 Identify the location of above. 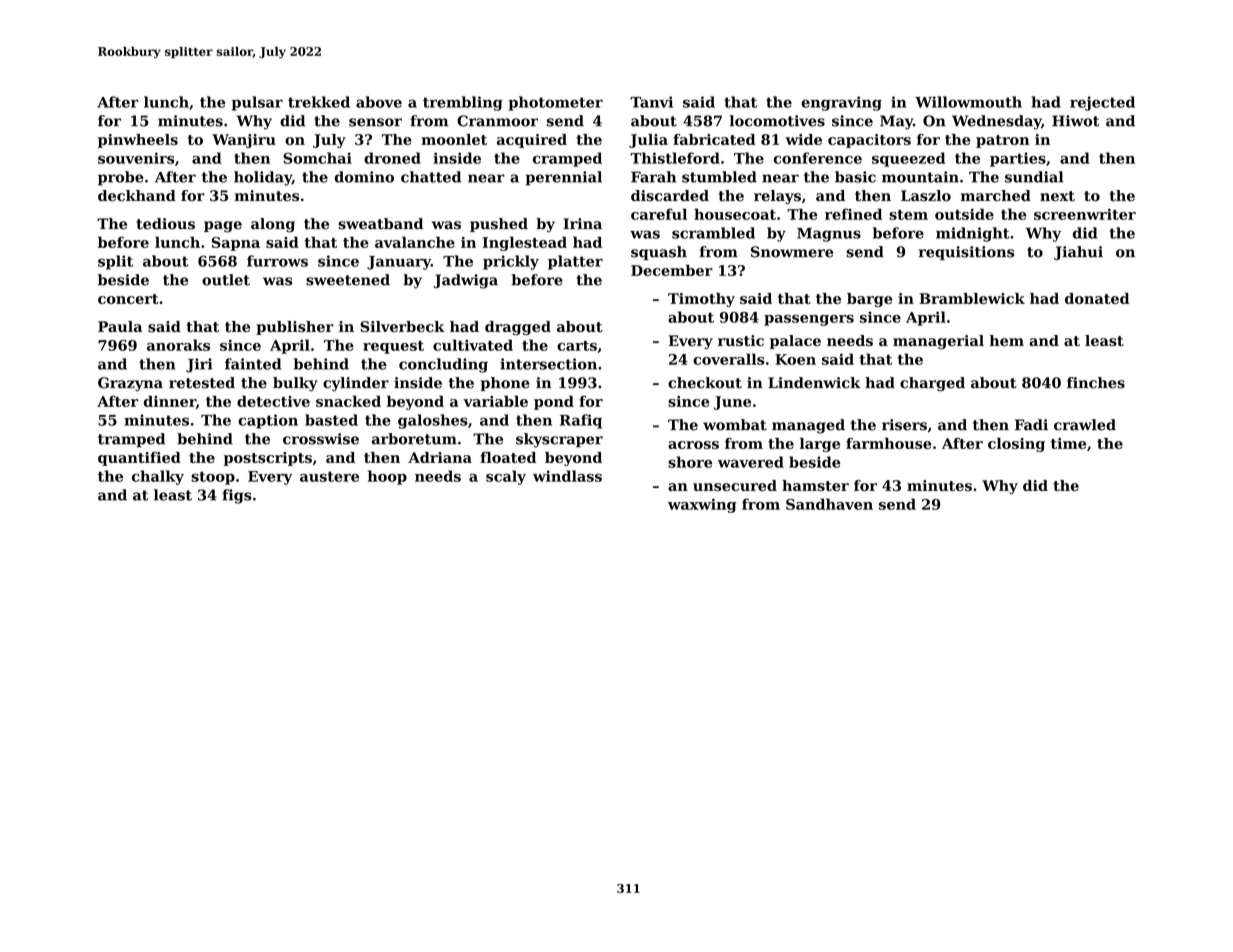
(379, 102).
